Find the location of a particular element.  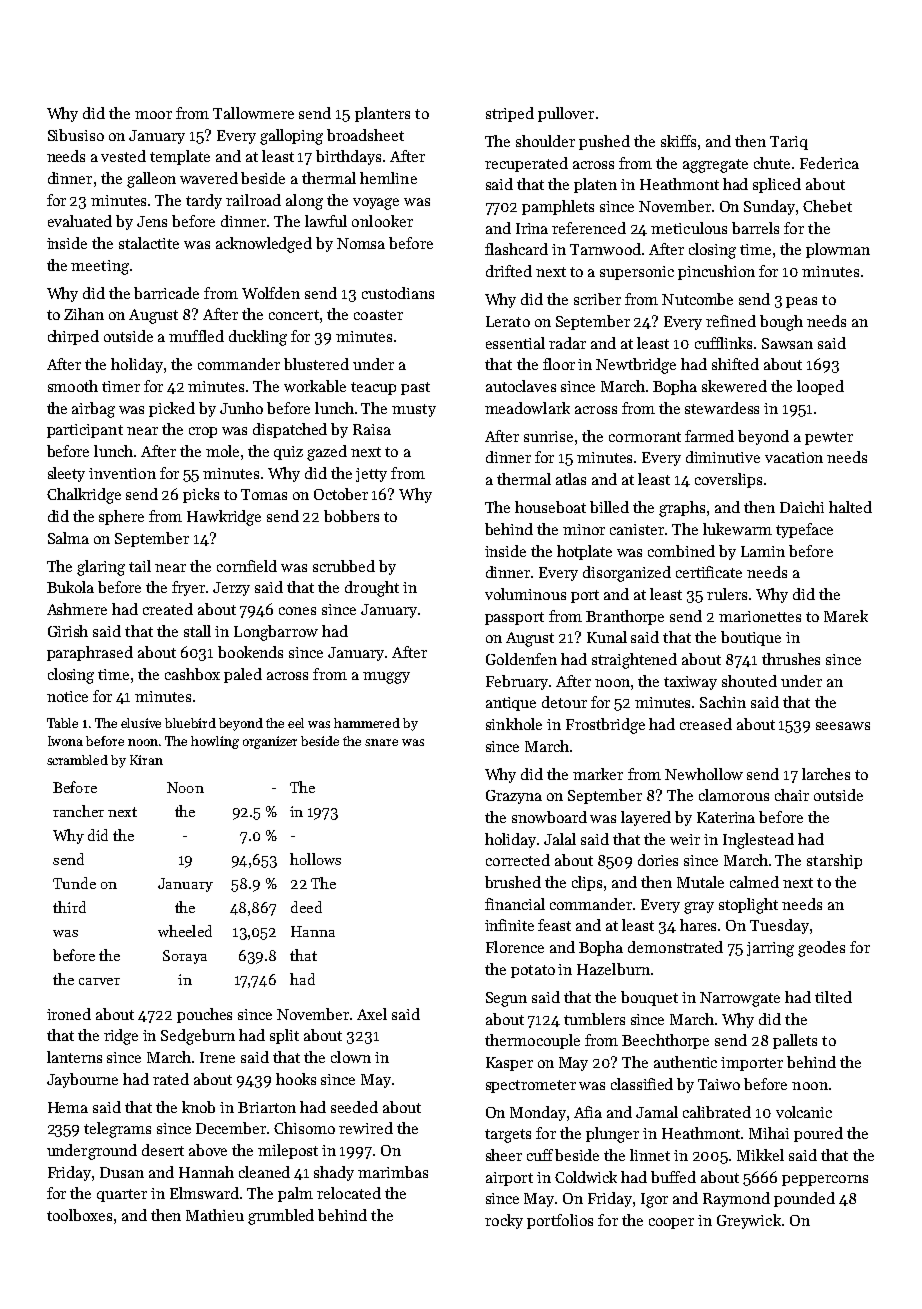

participant is located at coordinates (85, 431).
